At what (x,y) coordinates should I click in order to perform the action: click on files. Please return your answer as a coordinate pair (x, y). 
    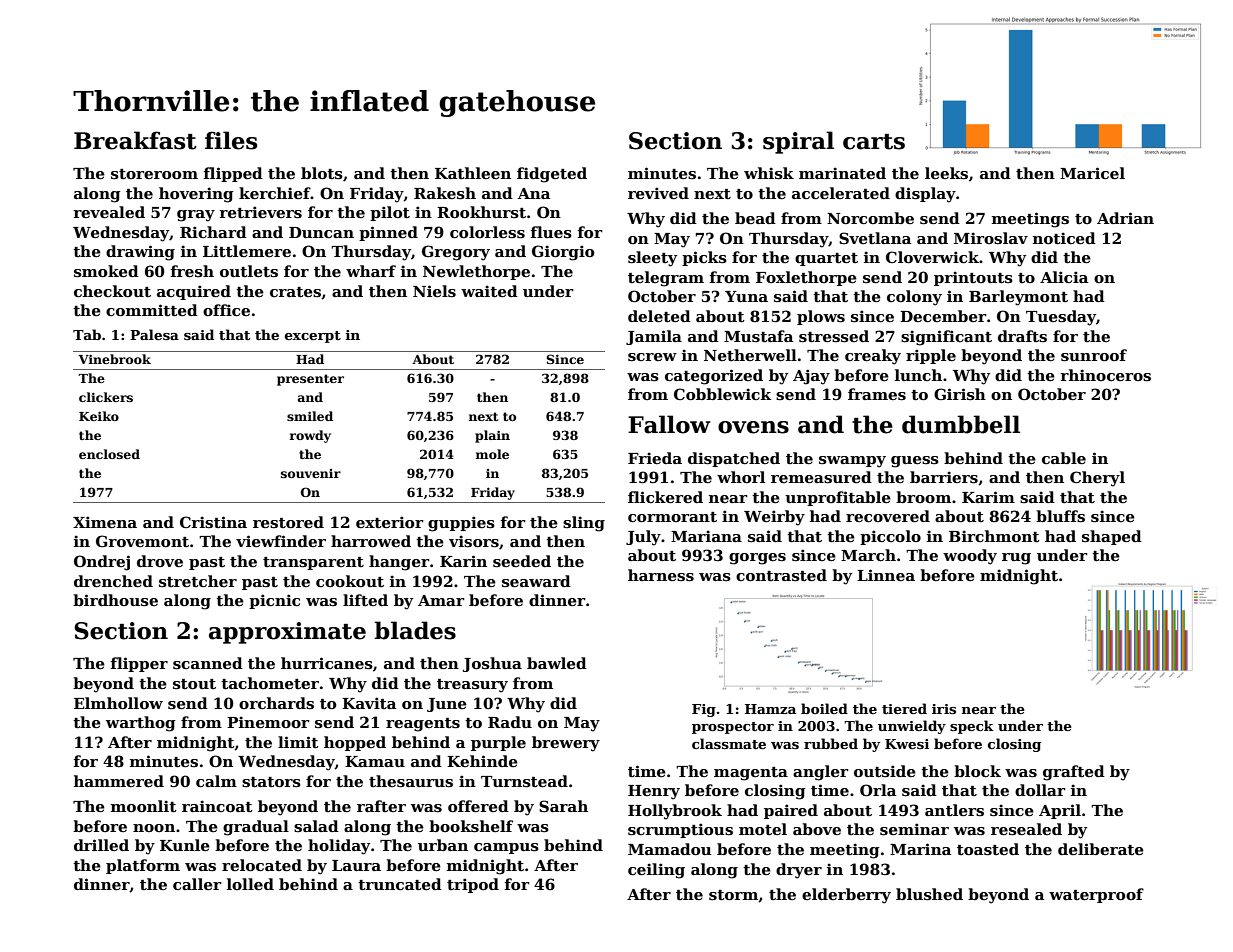
    Looking at the image, I should click on (231, 140).
